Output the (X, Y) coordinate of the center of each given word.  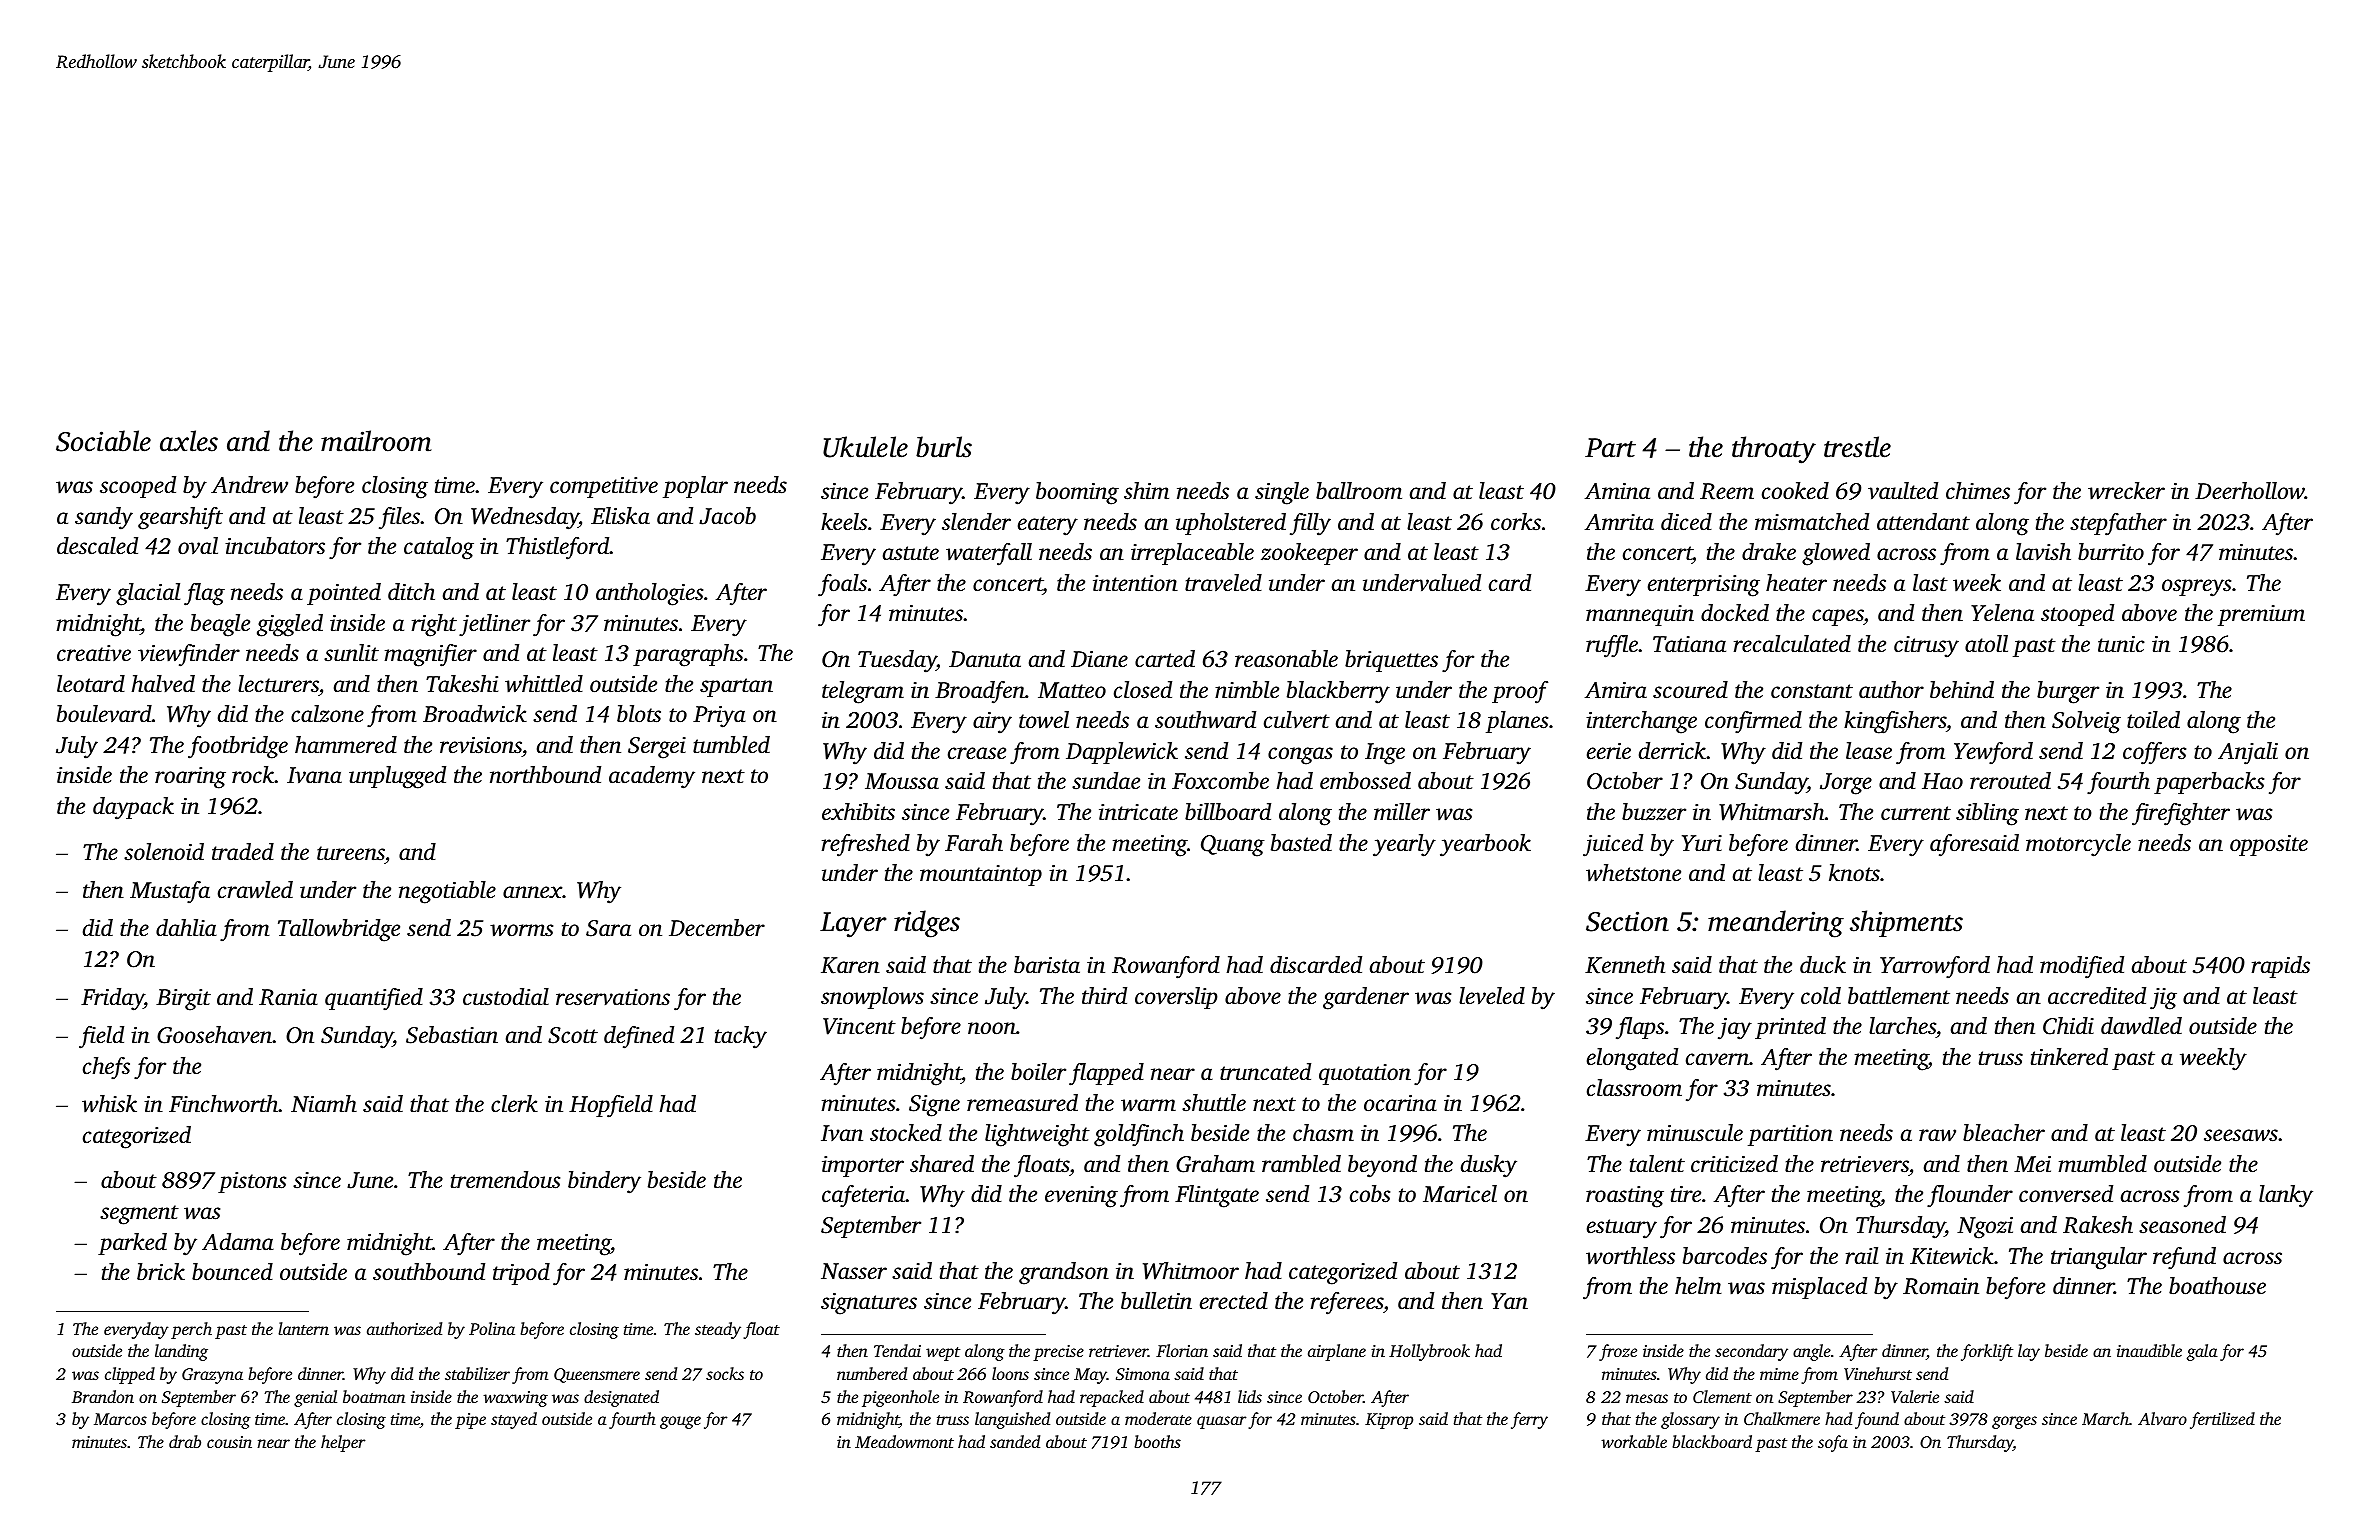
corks (1516, 522)
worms (521, 930)
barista (1047, 965)
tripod (521, 1274)
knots (1854, 873)
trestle (1857, 447)
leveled (1492, 996)
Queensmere (597, 1375)
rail (1862, 1255)
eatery (1048, 526)
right (434, 625)
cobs (1370, 1194)
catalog (439, 548)
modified (2082, 967)
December (717, 928)
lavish (2043, 552)
